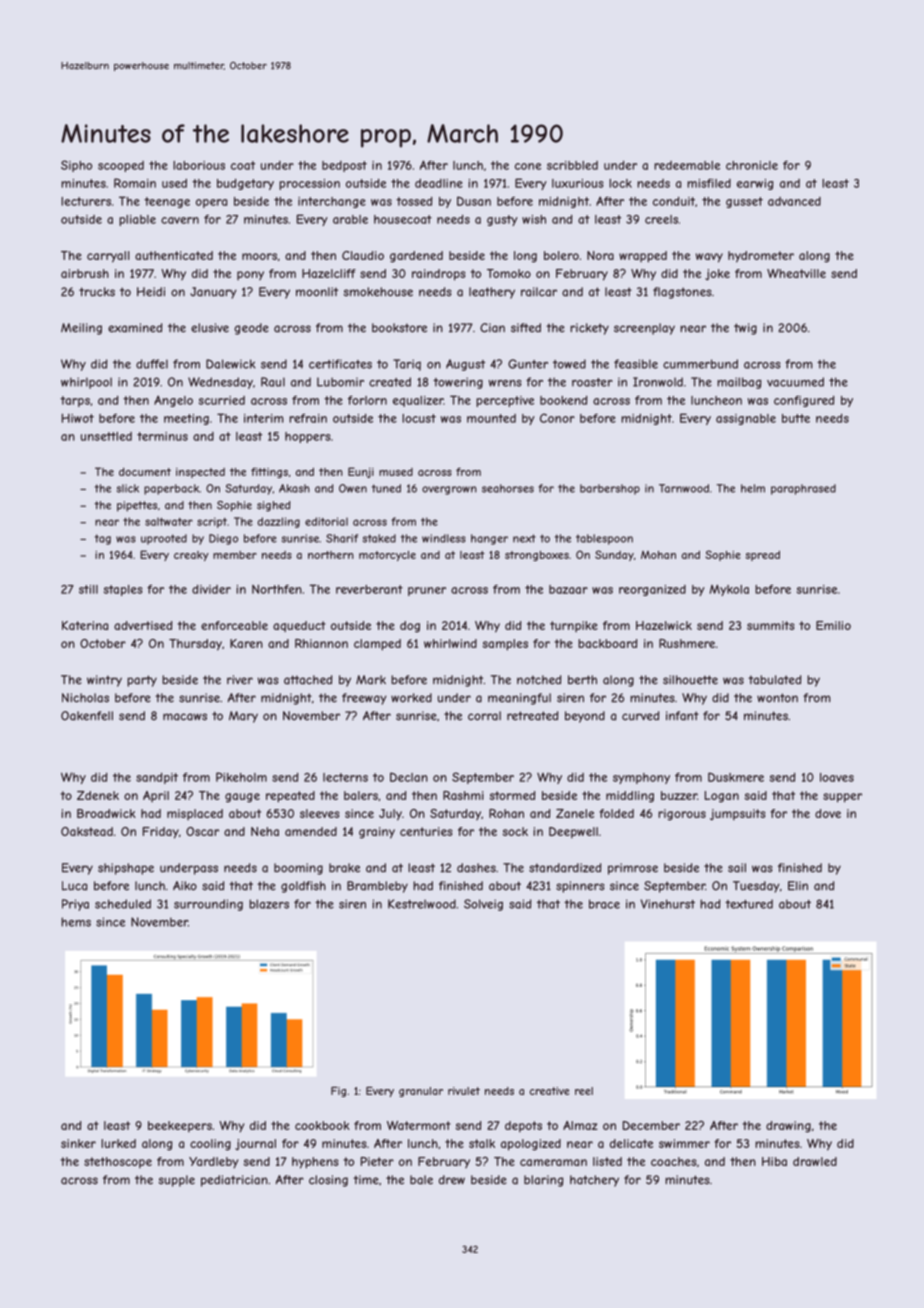  Describe the element at coordinates (421, 1092) in the image. I see `granular` at that location.
